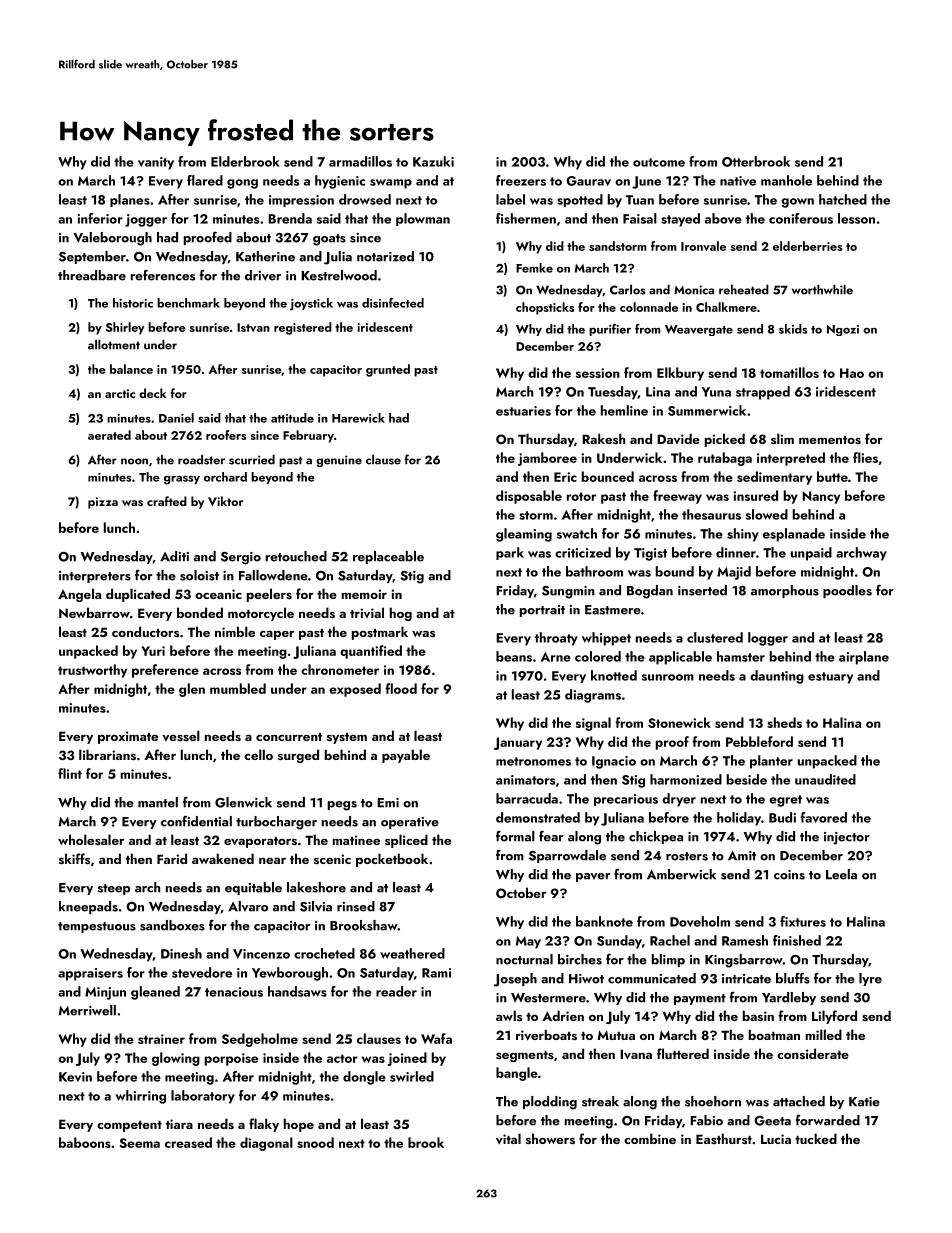 The image size is (952, 1233). Describe the element at coordinates (140, 1097) in the screenshot. I see `whirring` at that location.
